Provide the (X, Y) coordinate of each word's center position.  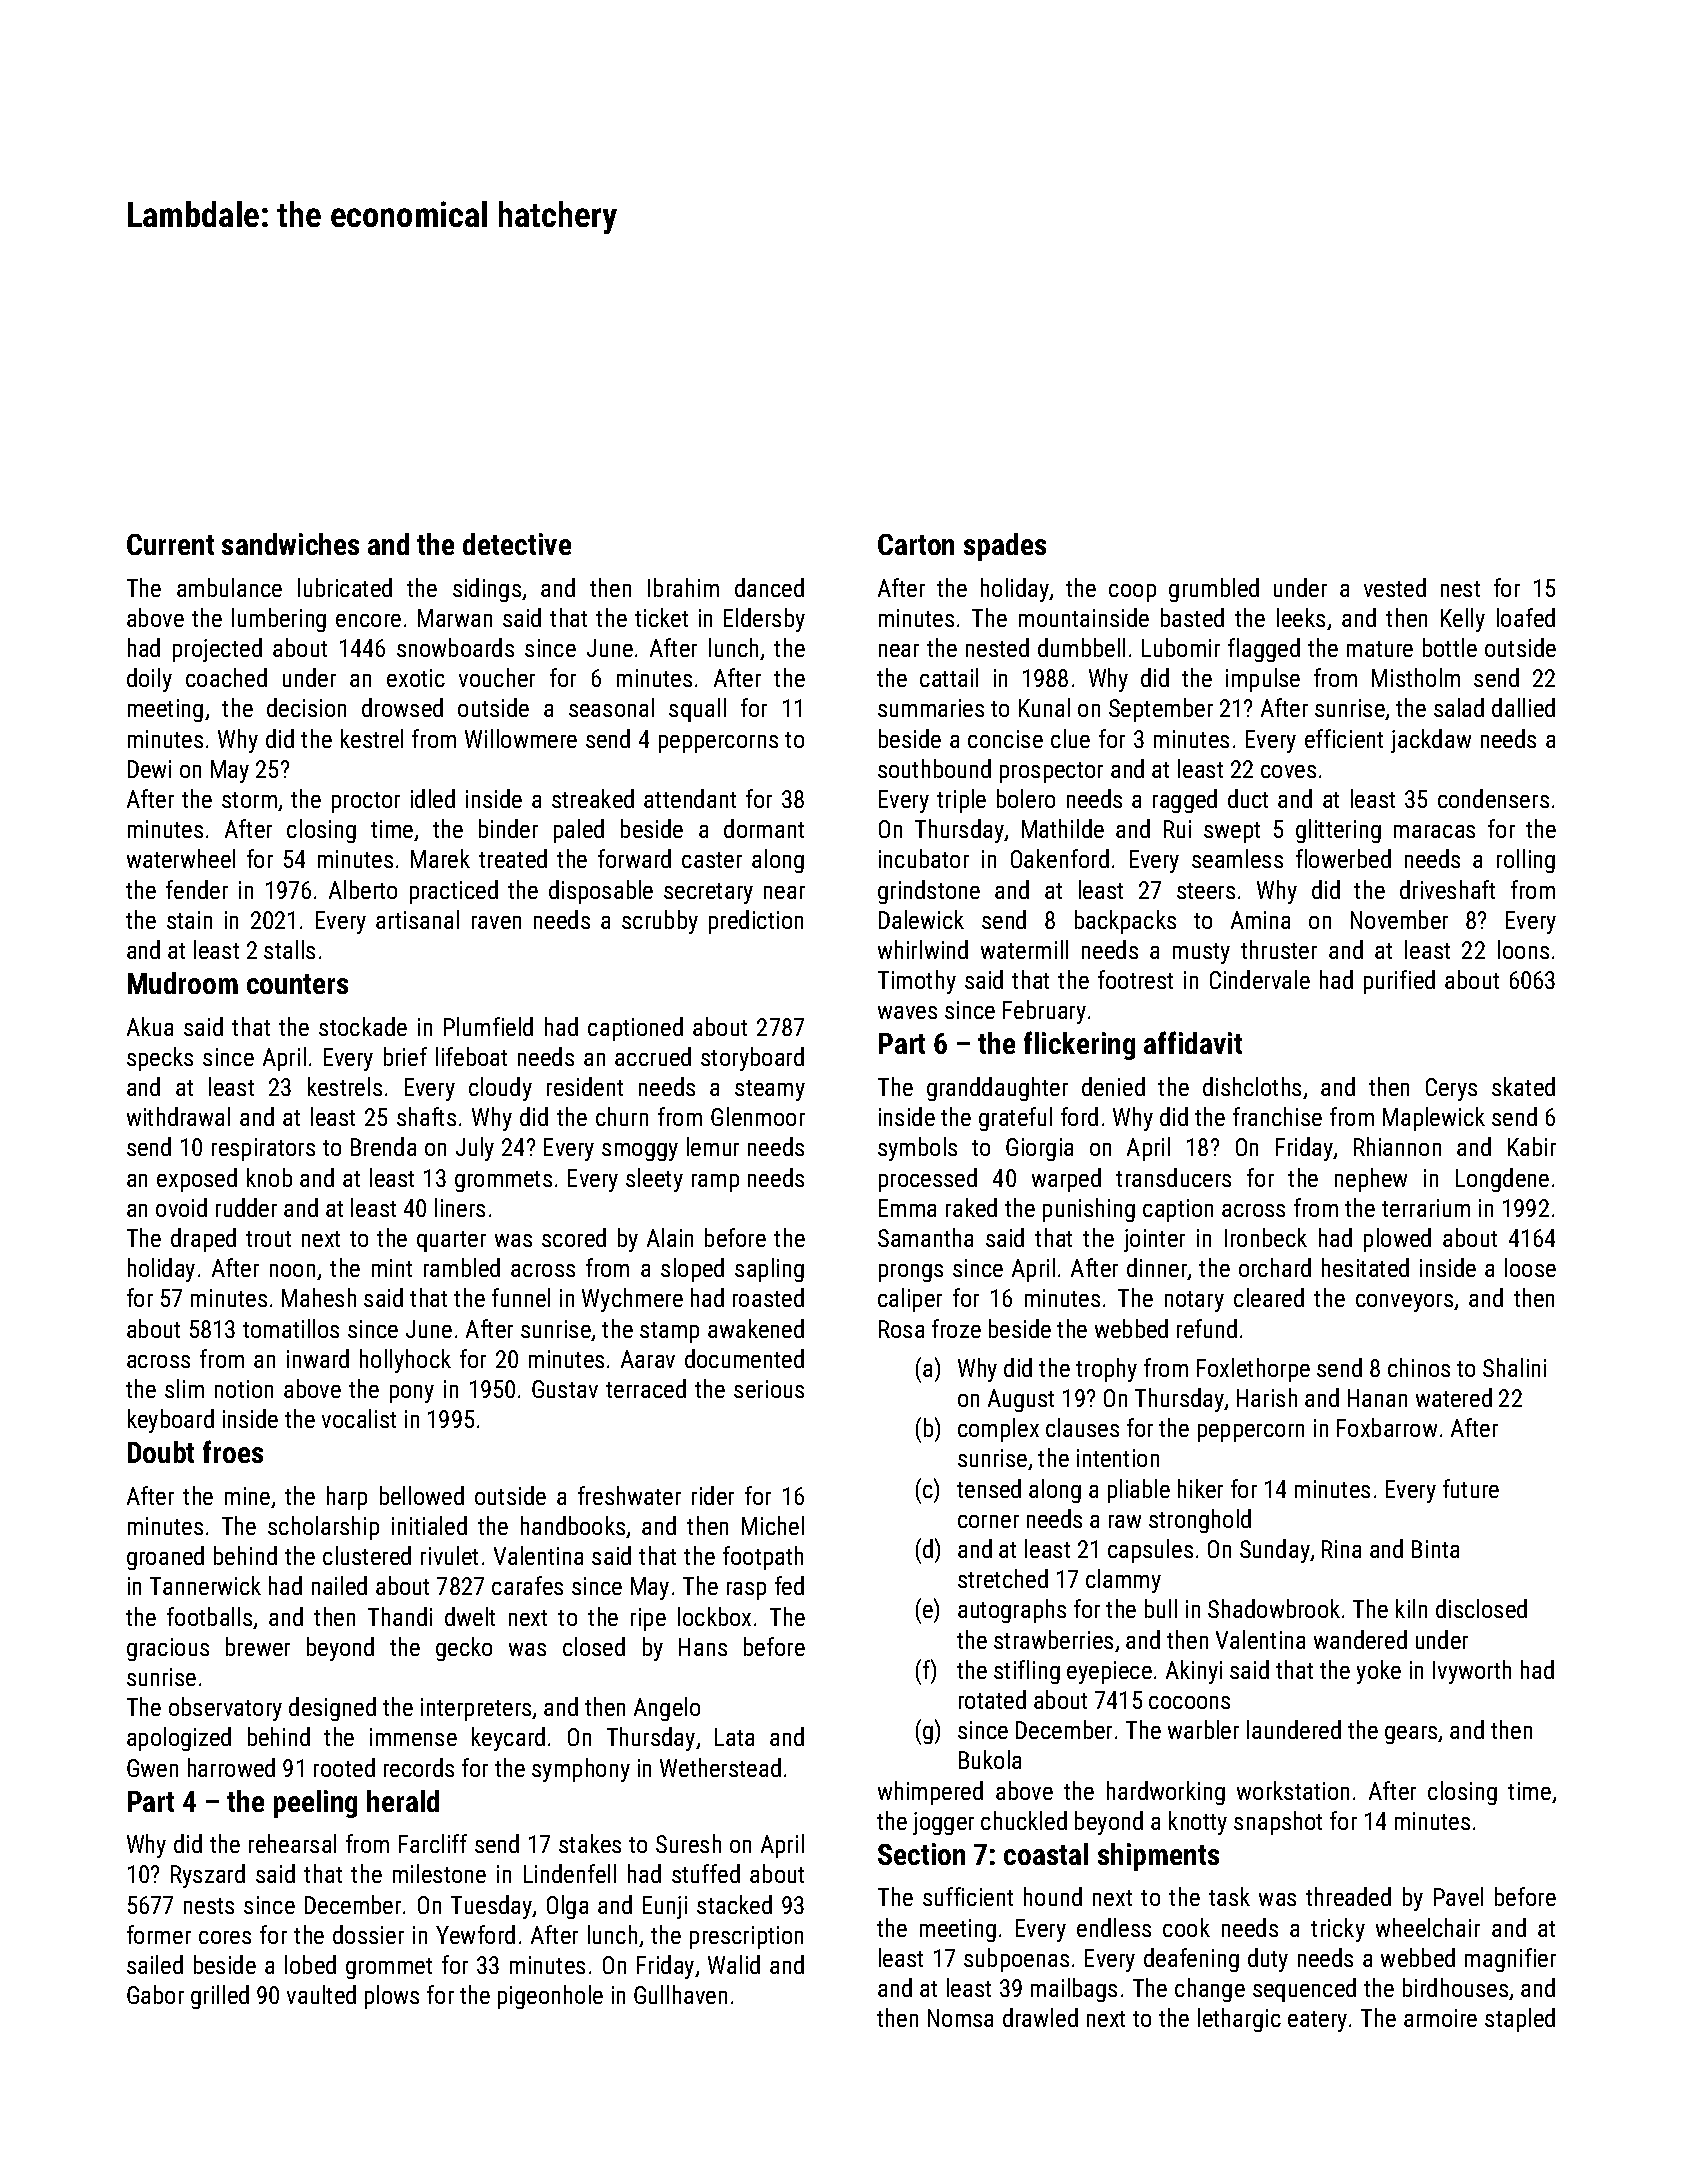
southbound (934, 768)
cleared (1269, 1297)
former (159, 1934)
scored (574, 1237)
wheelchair (1428, 1927)
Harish (1267, 1397)
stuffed (706, 1873)
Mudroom (183, 983)
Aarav (648, 1359)
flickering (1079, 1045)
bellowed (422, 1495)
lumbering (279, 620)
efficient (1344, 738)
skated (1523, 1086)
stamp (669, 1332)
